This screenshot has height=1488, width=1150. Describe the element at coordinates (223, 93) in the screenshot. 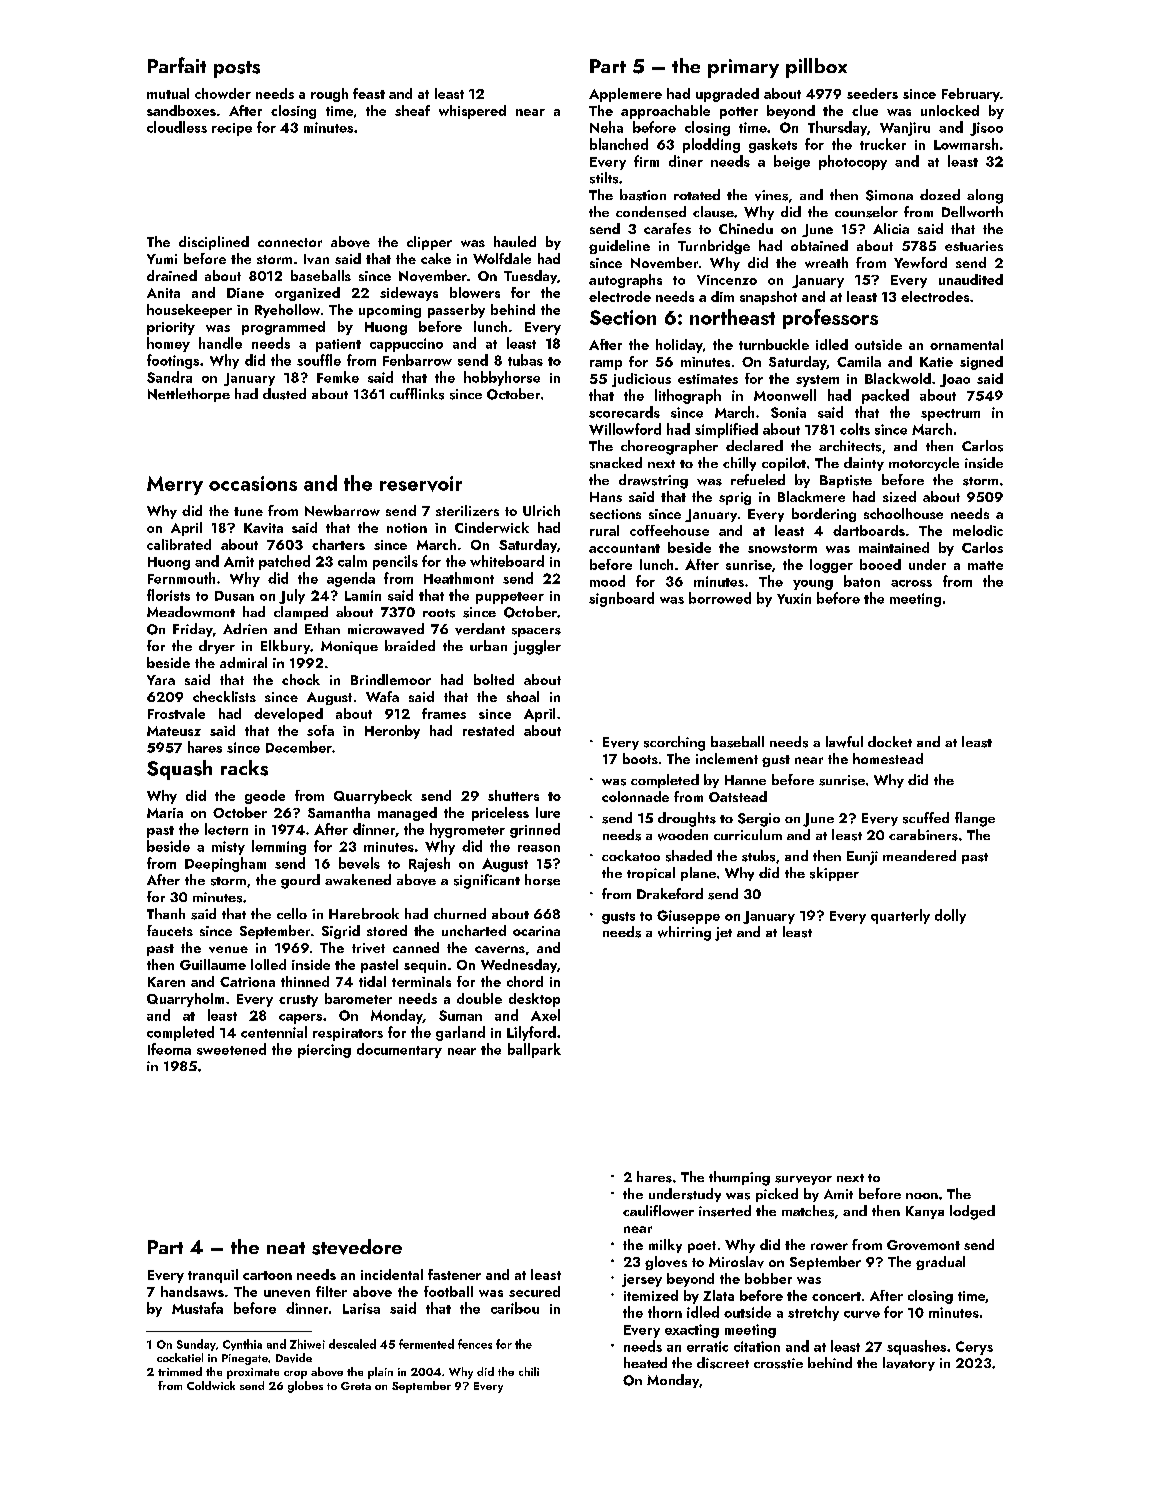

I see `chowder` at that location.
